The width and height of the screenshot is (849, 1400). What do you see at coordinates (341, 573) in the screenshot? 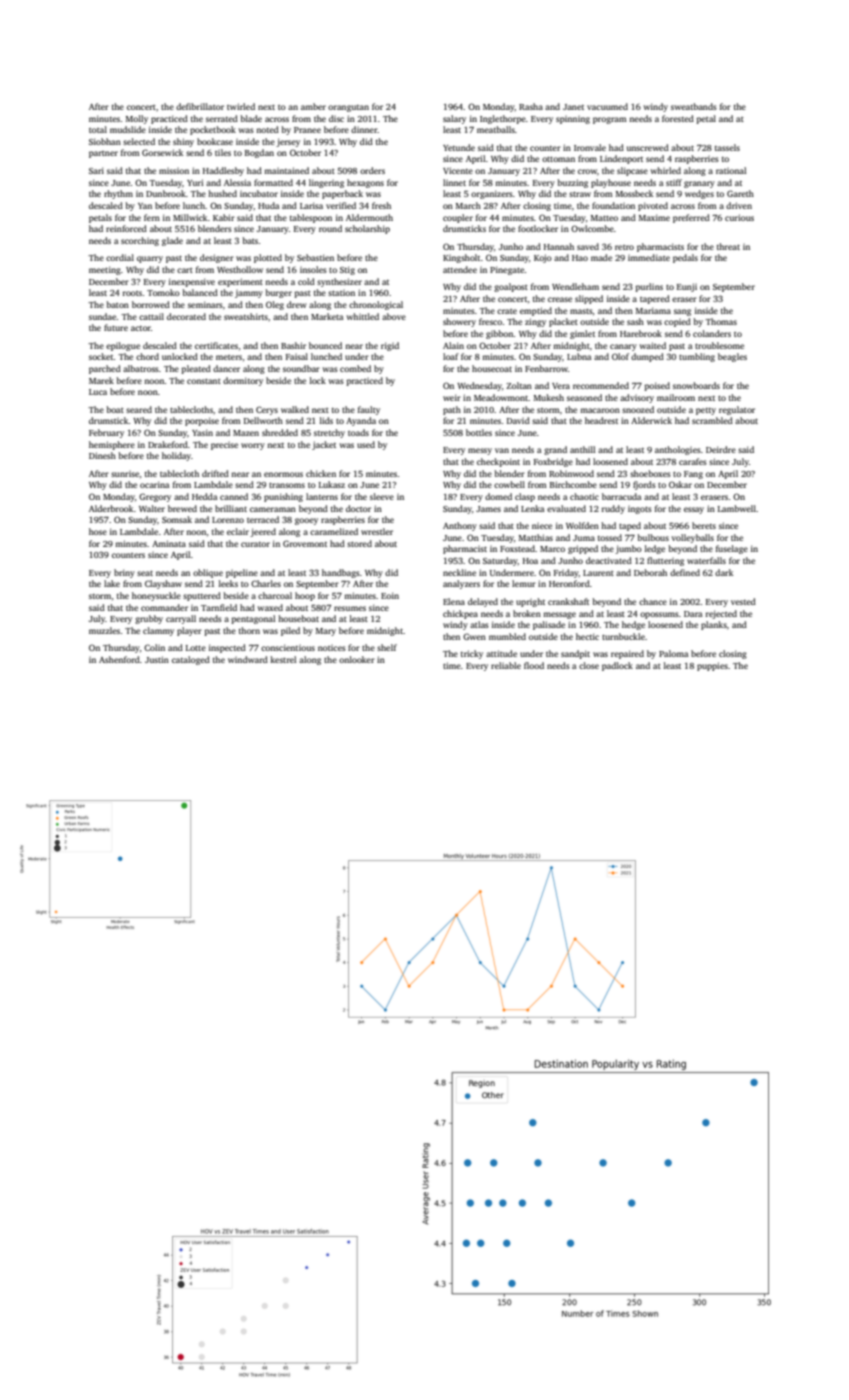
I see `handbags` at bounding box center [341, 573].
